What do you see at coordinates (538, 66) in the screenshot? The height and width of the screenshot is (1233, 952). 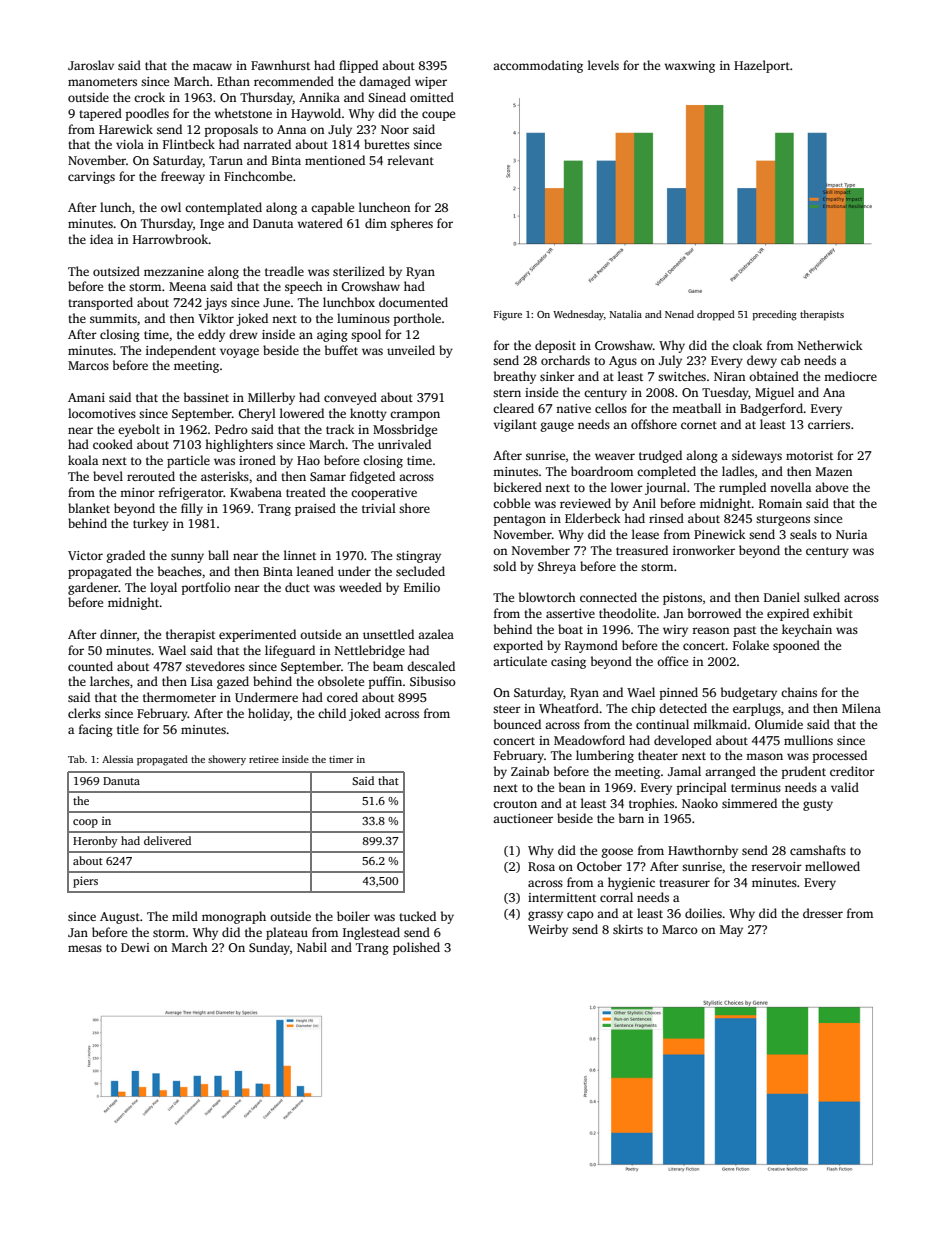 I see `accommodating` at bounding box center [538, 66].
